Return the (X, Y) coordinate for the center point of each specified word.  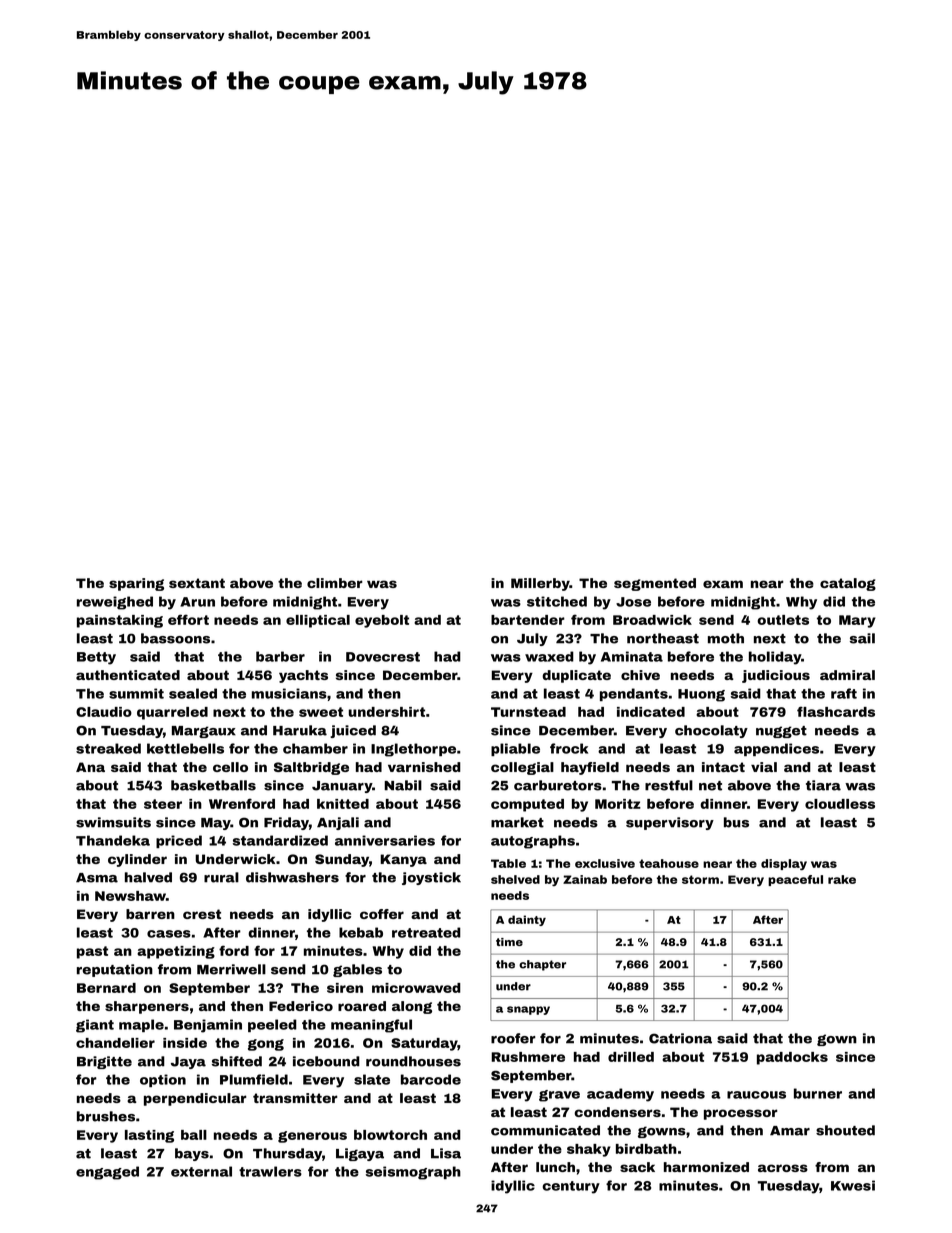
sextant (197, 583)
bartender (528, 620)
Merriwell (231, 969)
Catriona (680, 1038)
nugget (781, 732)
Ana (90, 767)
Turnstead (528, 712)
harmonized (706, 1167)
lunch (555, 1167)
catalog (848, 584)
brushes (106, 1116)
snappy (528, 1010)
